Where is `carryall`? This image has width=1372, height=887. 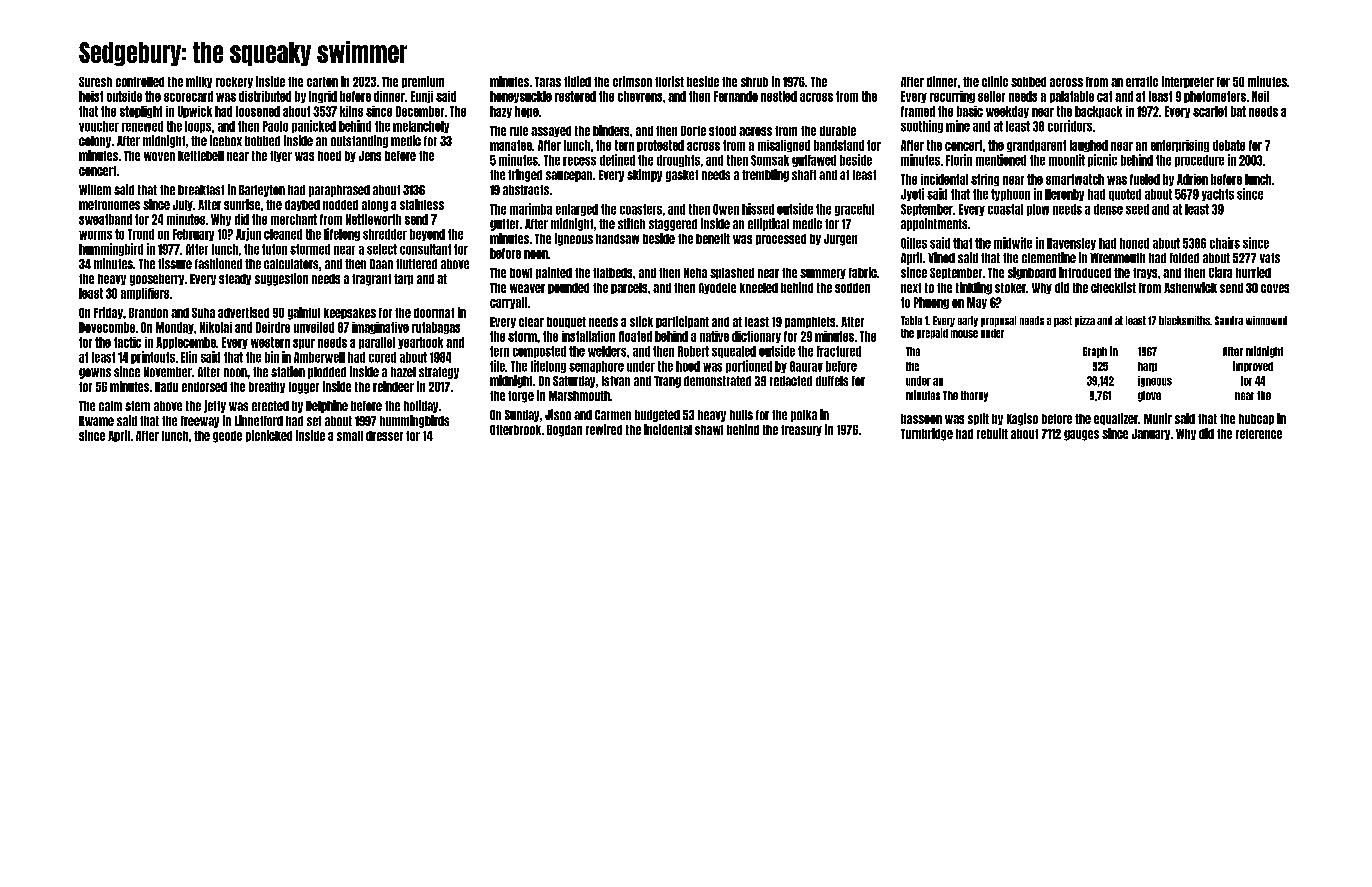 carryall is located at coordinates (508, 303).
